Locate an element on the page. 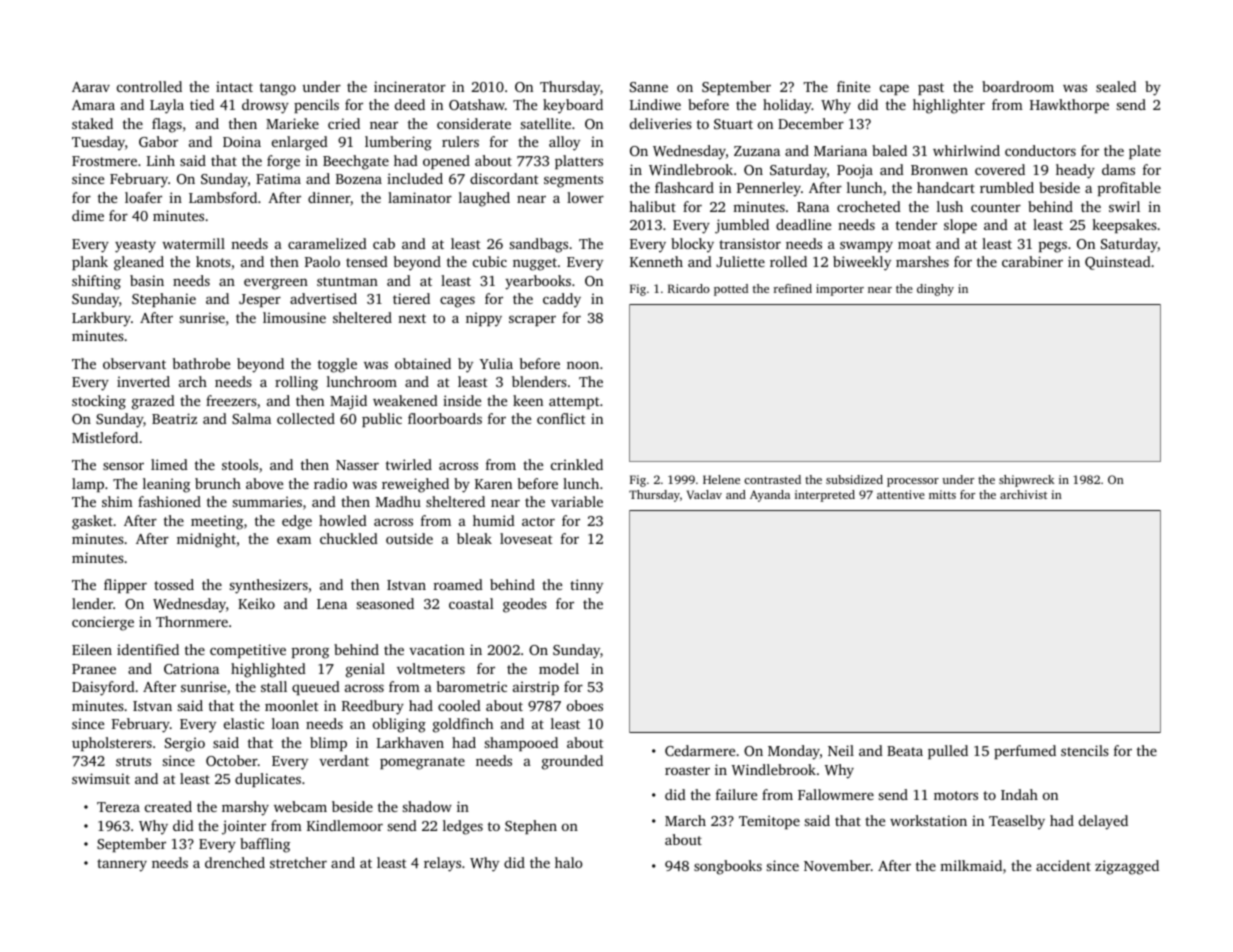  finite is located at coordinates (853, 86).
